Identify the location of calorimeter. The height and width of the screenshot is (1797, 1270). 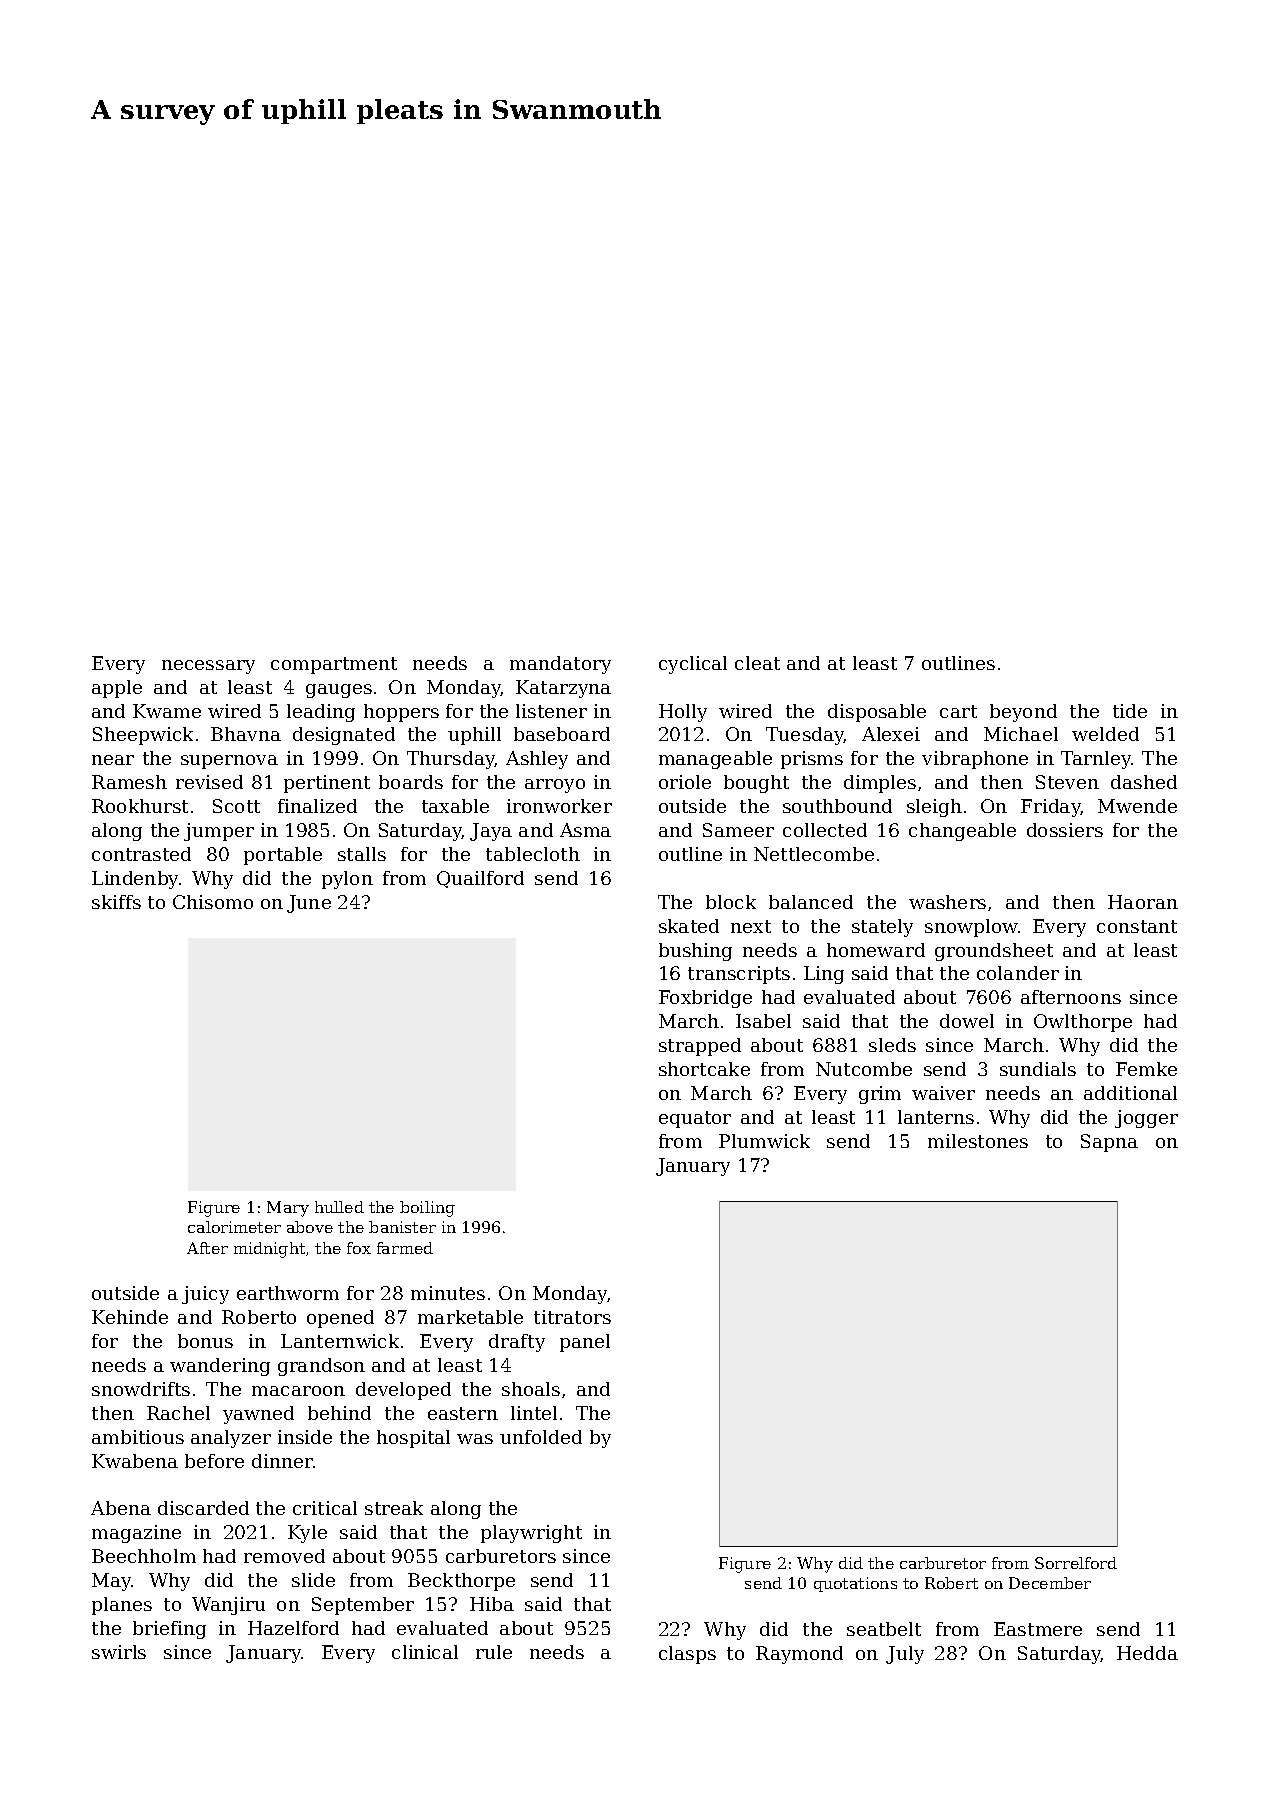
(234, 1227).
